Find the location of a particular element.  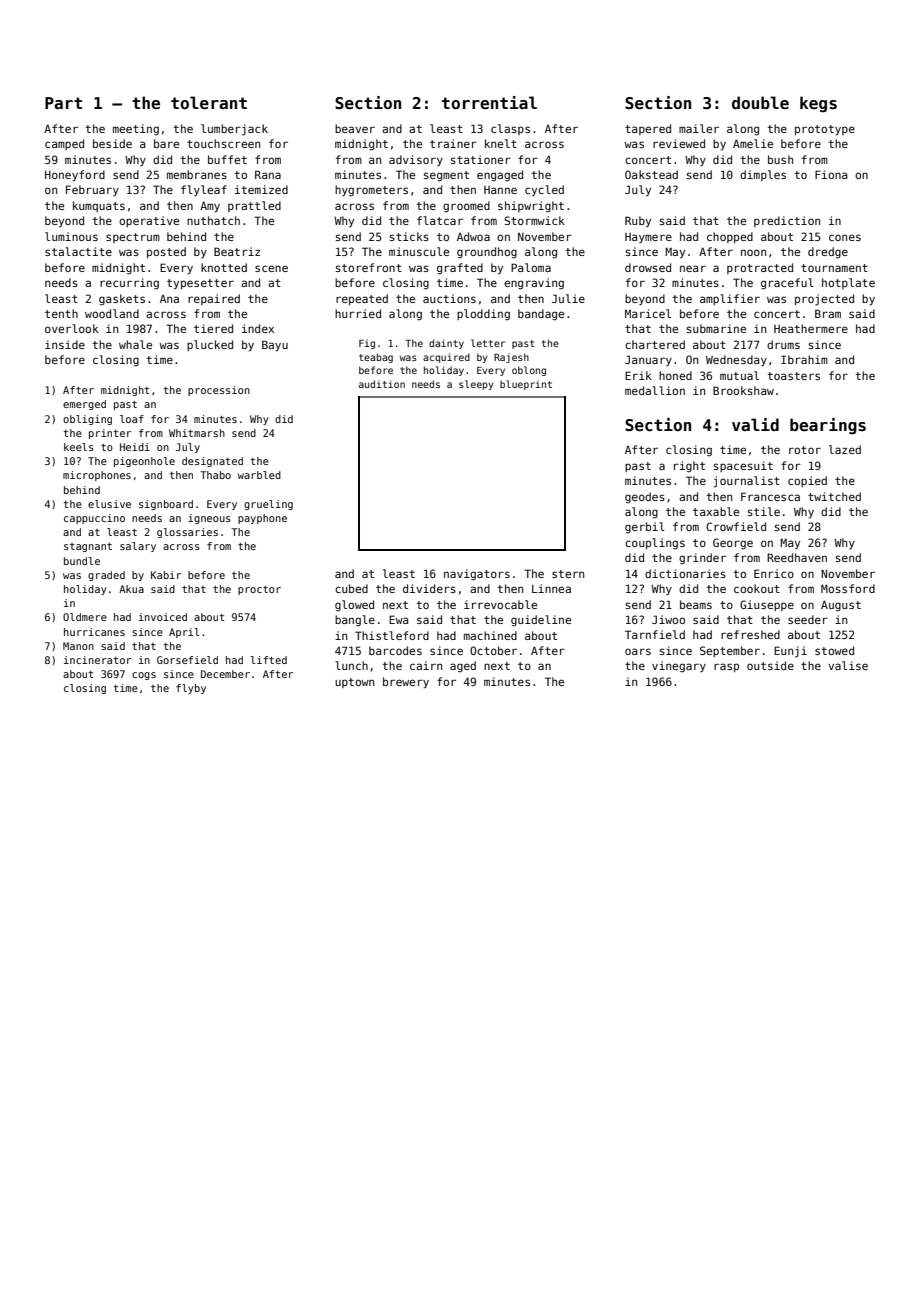

Part is located at coordinates (63, 103).
